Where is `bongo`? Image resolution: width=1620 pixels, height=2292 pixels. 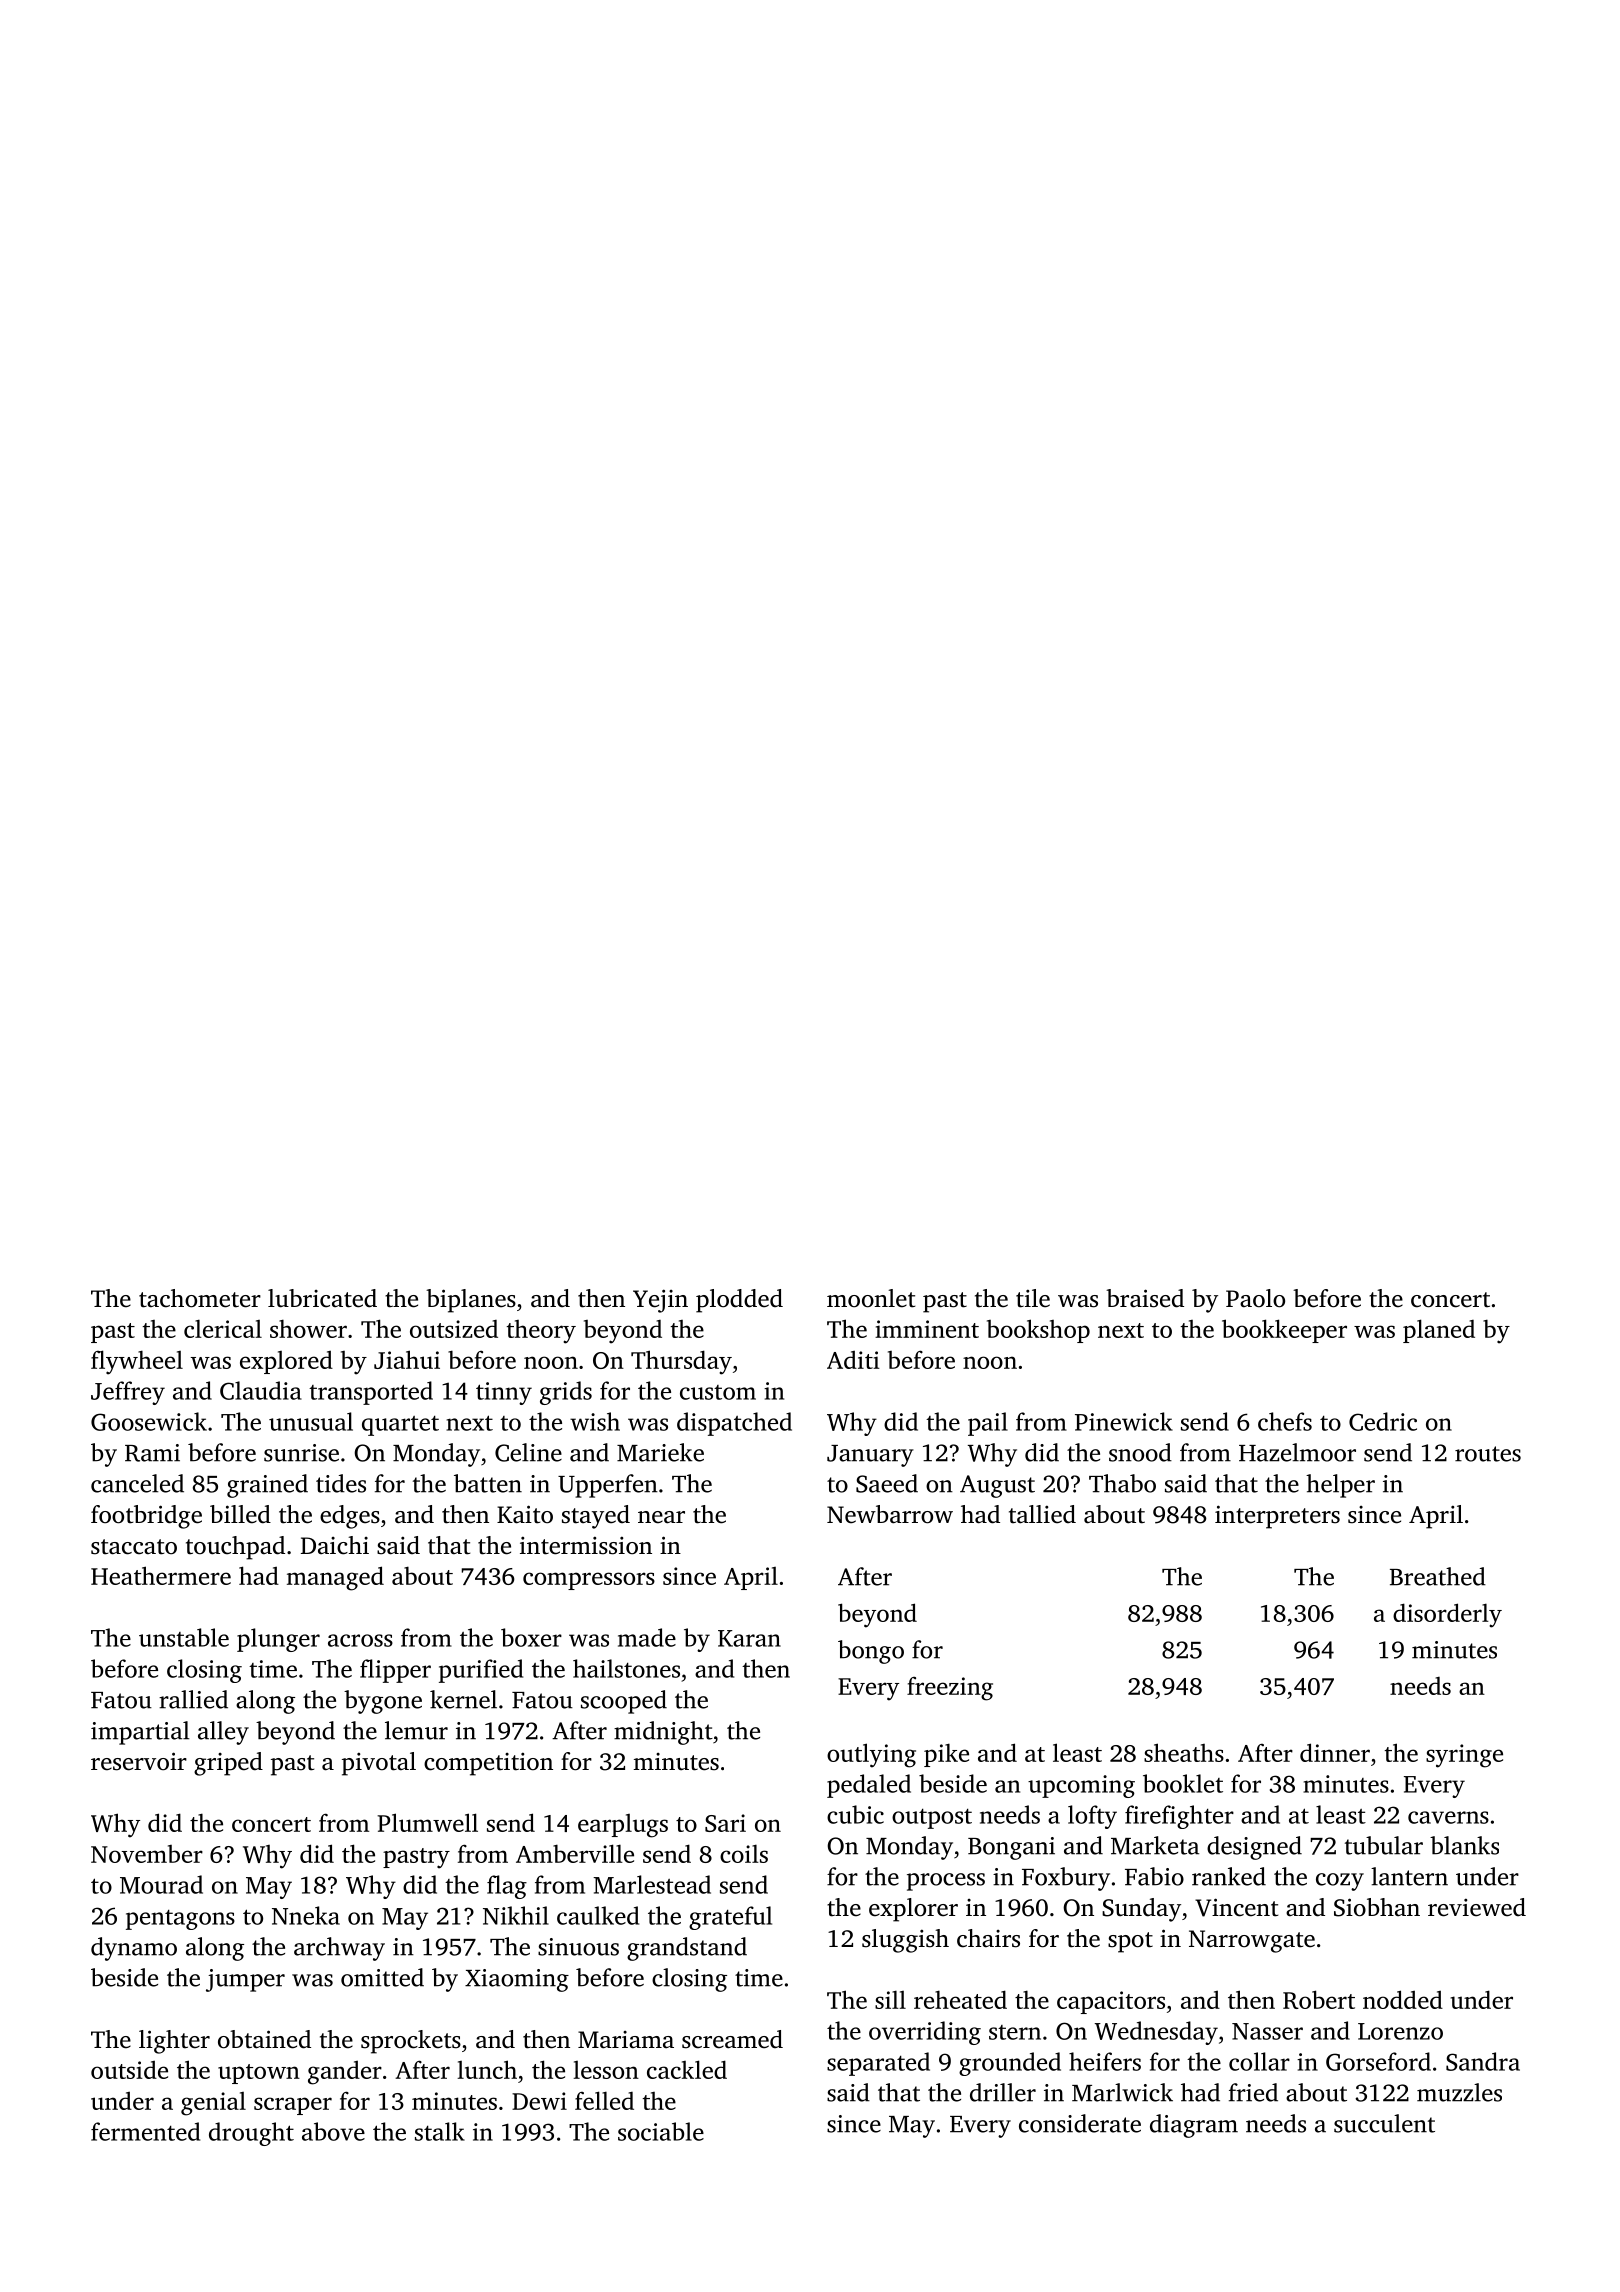
bongo is located at coordinates (871, 1652).
